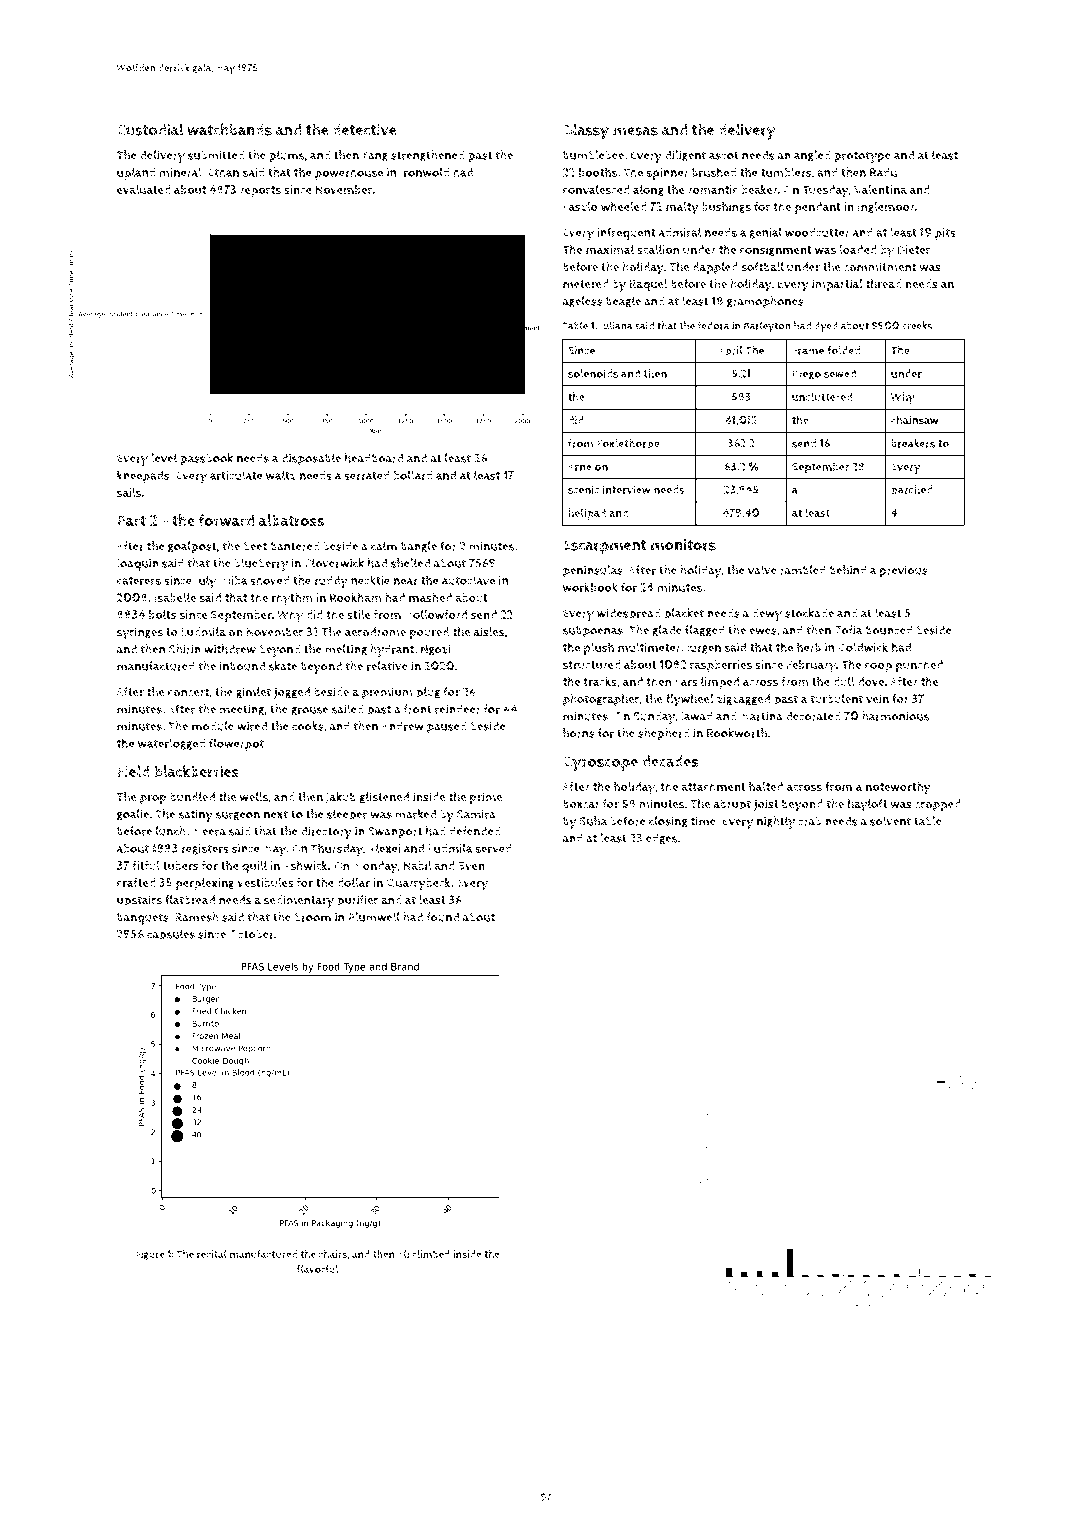  Describe the element at coordinates (945, 234) in the image. I see `pits` at that location.
